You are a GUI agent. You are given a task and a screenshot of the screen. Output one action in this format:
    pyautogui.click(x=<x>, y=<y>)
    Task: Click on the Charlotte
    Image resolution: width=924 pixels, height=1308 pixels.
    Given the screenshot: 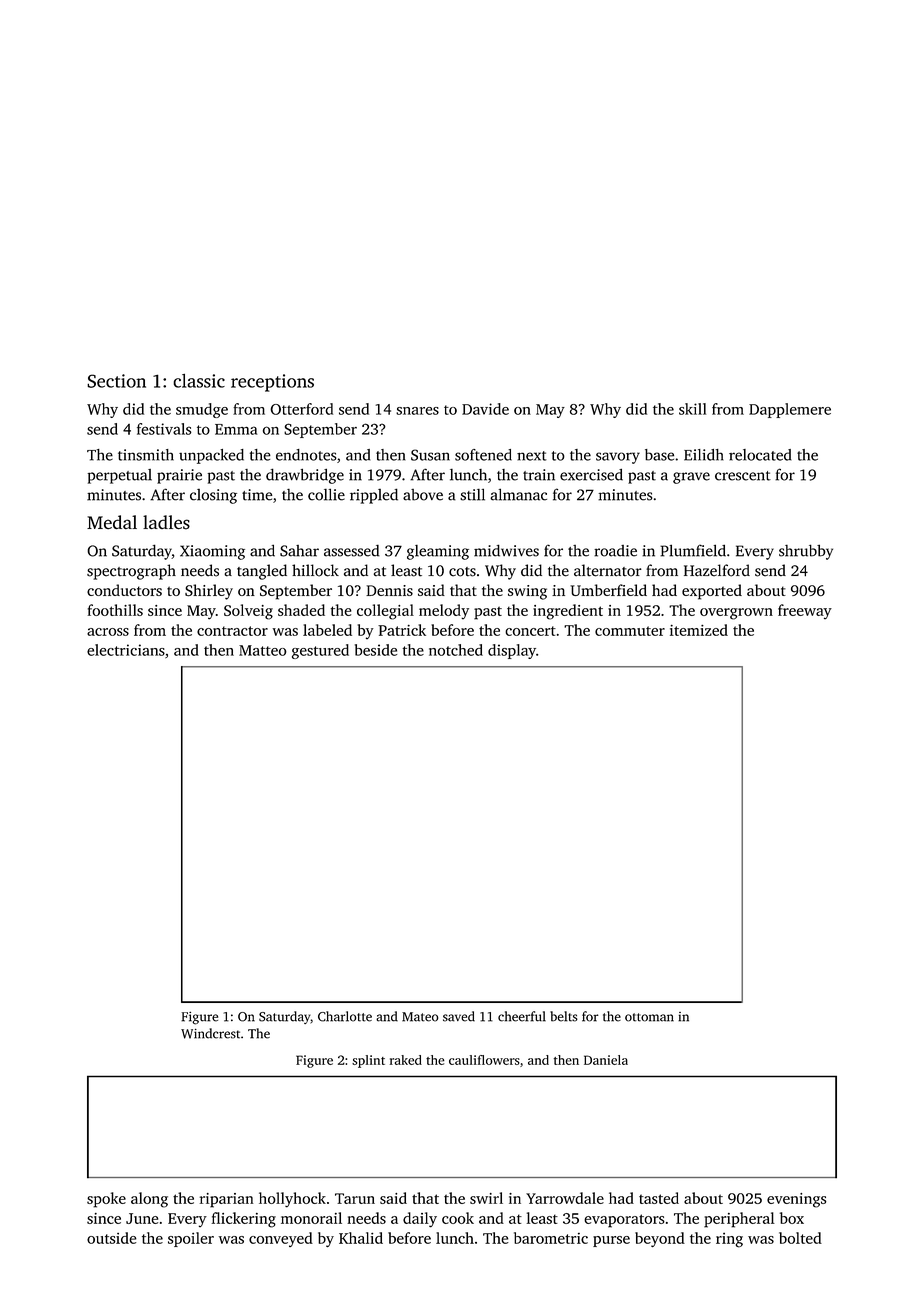 What is the action you would take?
    pyautogui.click(x=345, y=1016)
